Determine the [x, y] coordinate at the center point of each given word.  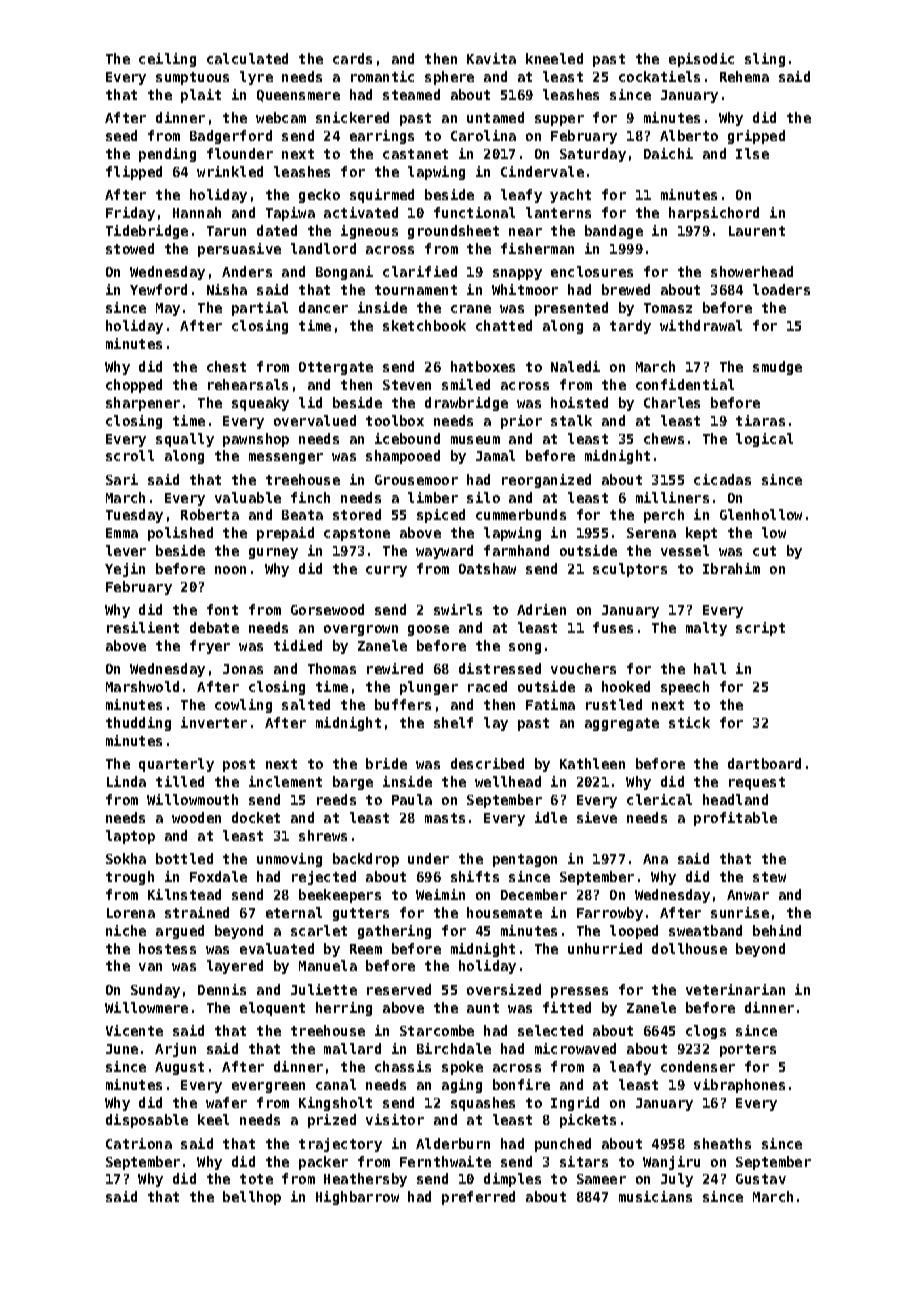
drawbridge [466, 404]
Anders [247, 271]
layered [235, 967]
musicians [655, 1196]
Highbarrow [357, 1198]
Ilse [752, 153]
